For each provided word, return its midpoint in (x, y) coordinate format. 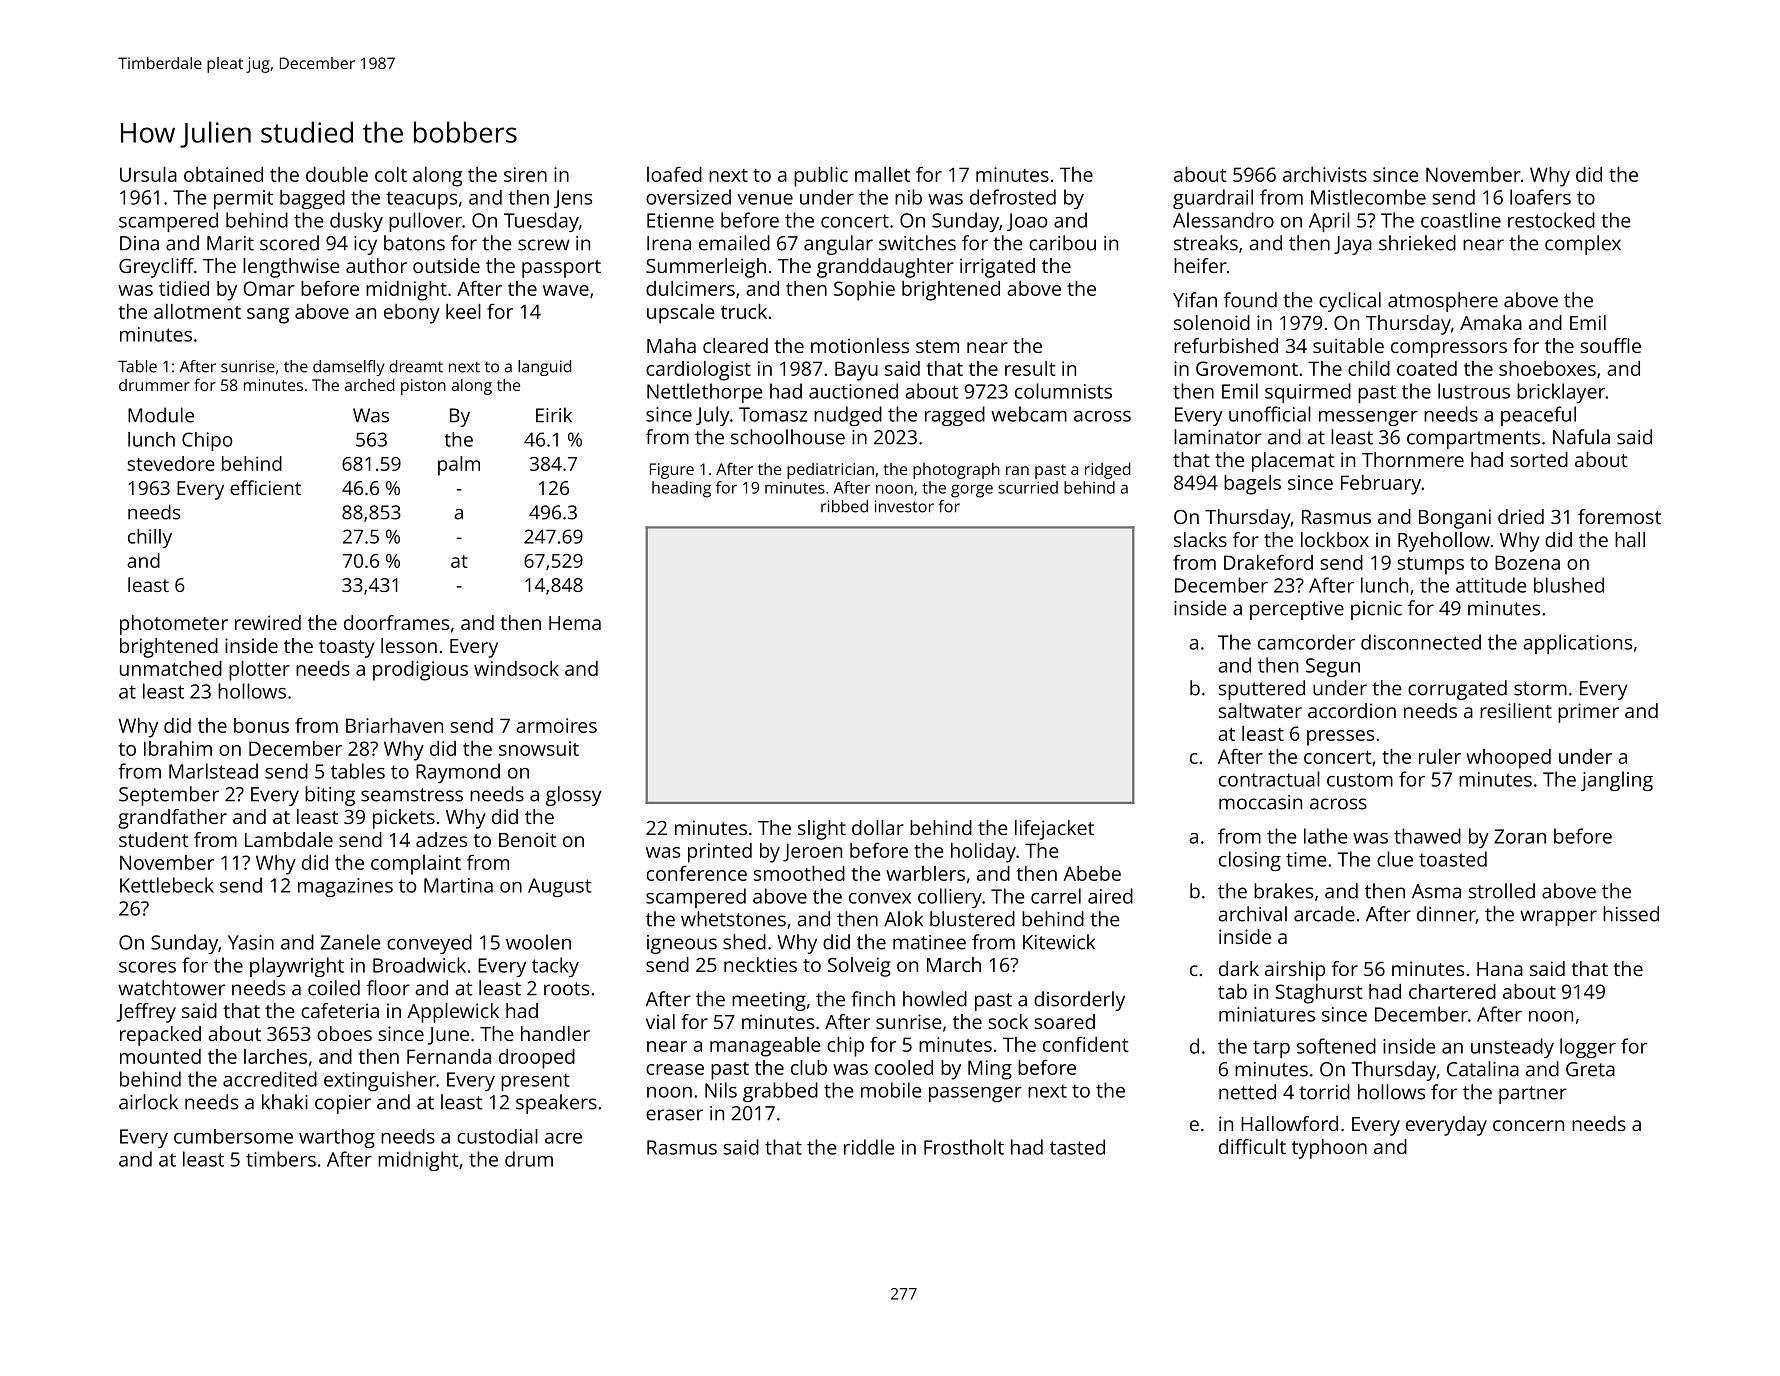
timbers (281, 1159)
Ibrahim (178, 748)
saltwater (1260, 710)
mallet (882, 174)
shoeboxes (1547, 368)
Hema (575, 623)
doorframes (396, 622)
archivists (1325, 174)
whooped (1508, 759)
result (1030, 368)
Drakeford (1268, 562)
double (337, 174)
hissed (1631, 914)
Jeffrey (146, 1013)
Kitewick (1059, 942)
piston (423, 387)
